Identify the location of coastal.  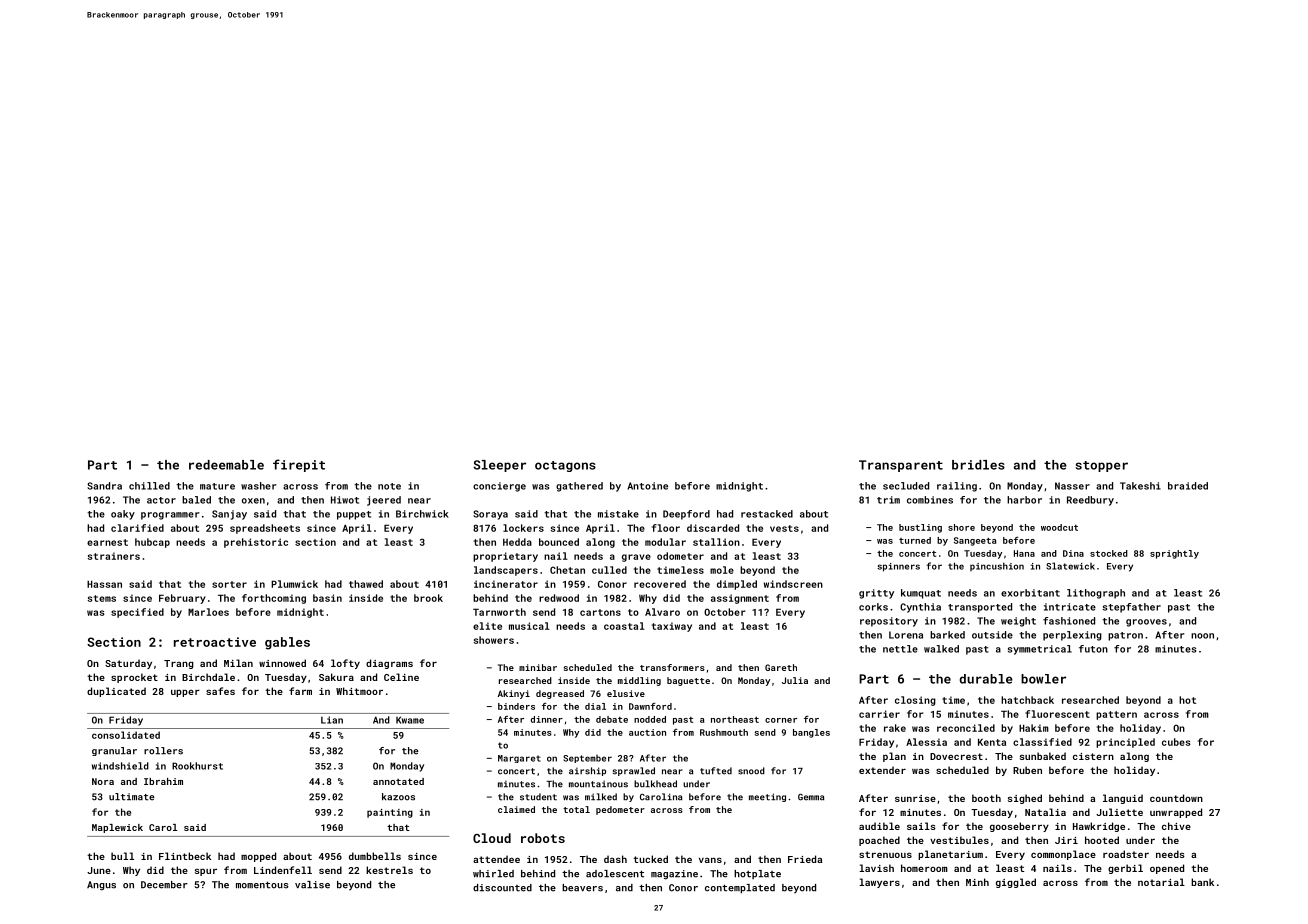
(624, 626).
